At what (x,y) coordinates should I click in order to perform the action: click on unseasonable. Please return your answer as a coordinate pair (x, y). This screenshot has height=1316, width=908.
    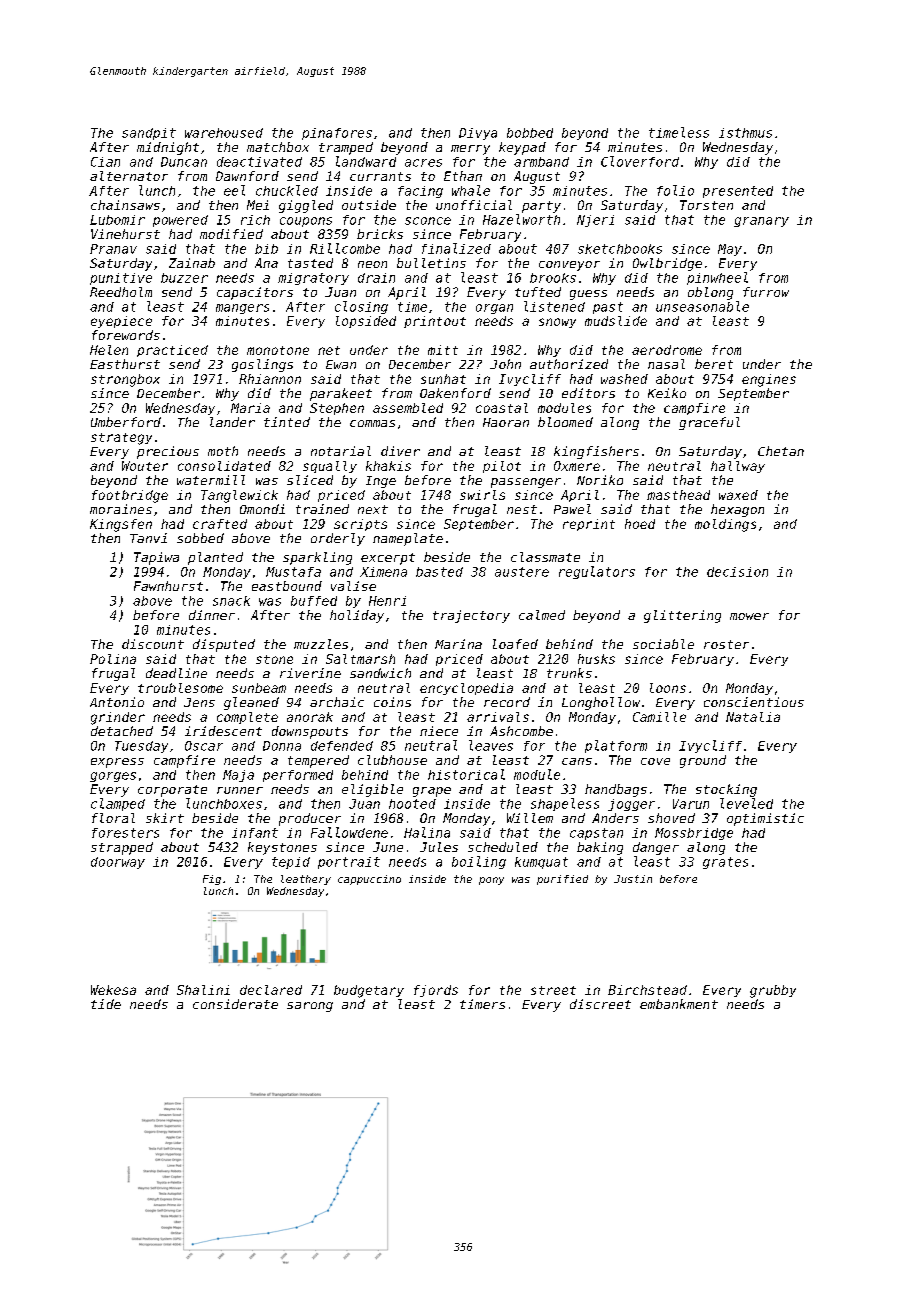
    Looking at the image, I should click on (702, 306).
